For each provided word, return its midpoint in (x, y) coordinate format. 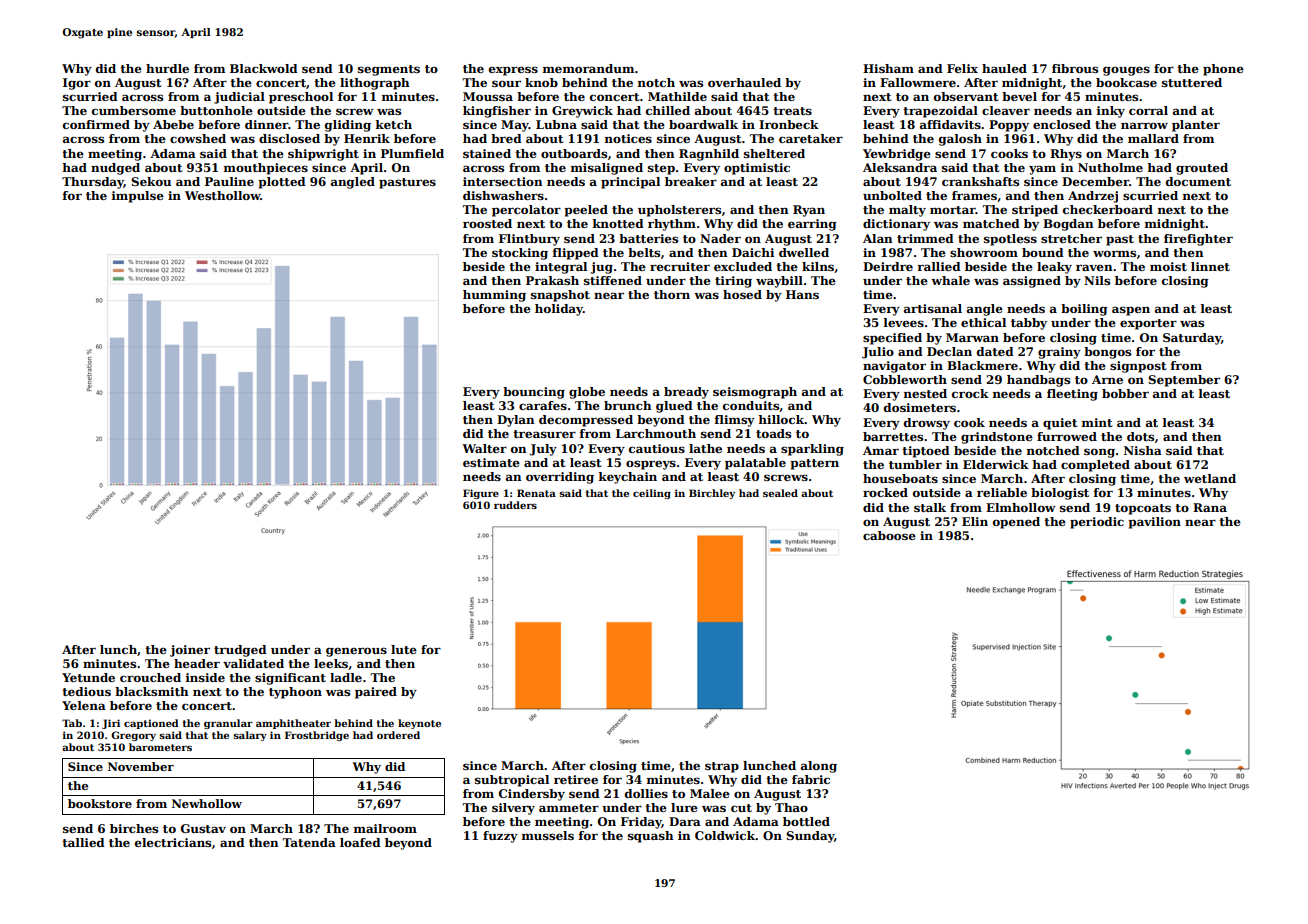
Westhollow (223, 195)
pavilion (1154, 523)
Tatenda (309, 842)
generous (356, 652)
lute (404, 649)
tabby (1029, 324)
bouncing (534, 393)
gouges (1126, 71)
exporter (1148, 324)
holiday (559, 310)
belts (644, 252)
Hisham (888, 68)
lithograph (375, 84)
